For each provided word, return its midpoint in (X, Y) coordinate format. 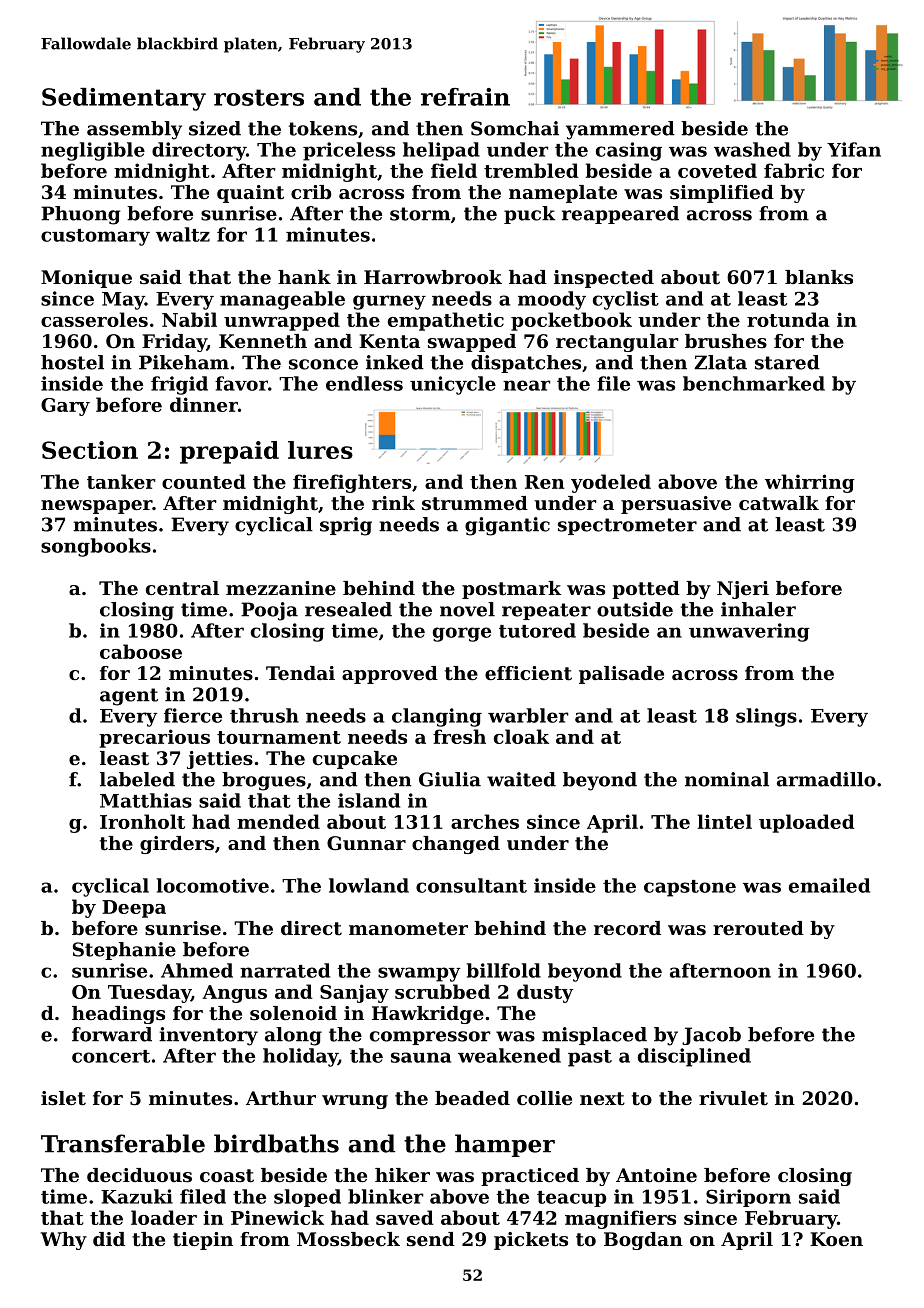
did (109, 1239)
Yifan (854, 149)
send (431, 1239)
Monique (86, 279)
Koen (836, 1239)
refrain (465, 97)
